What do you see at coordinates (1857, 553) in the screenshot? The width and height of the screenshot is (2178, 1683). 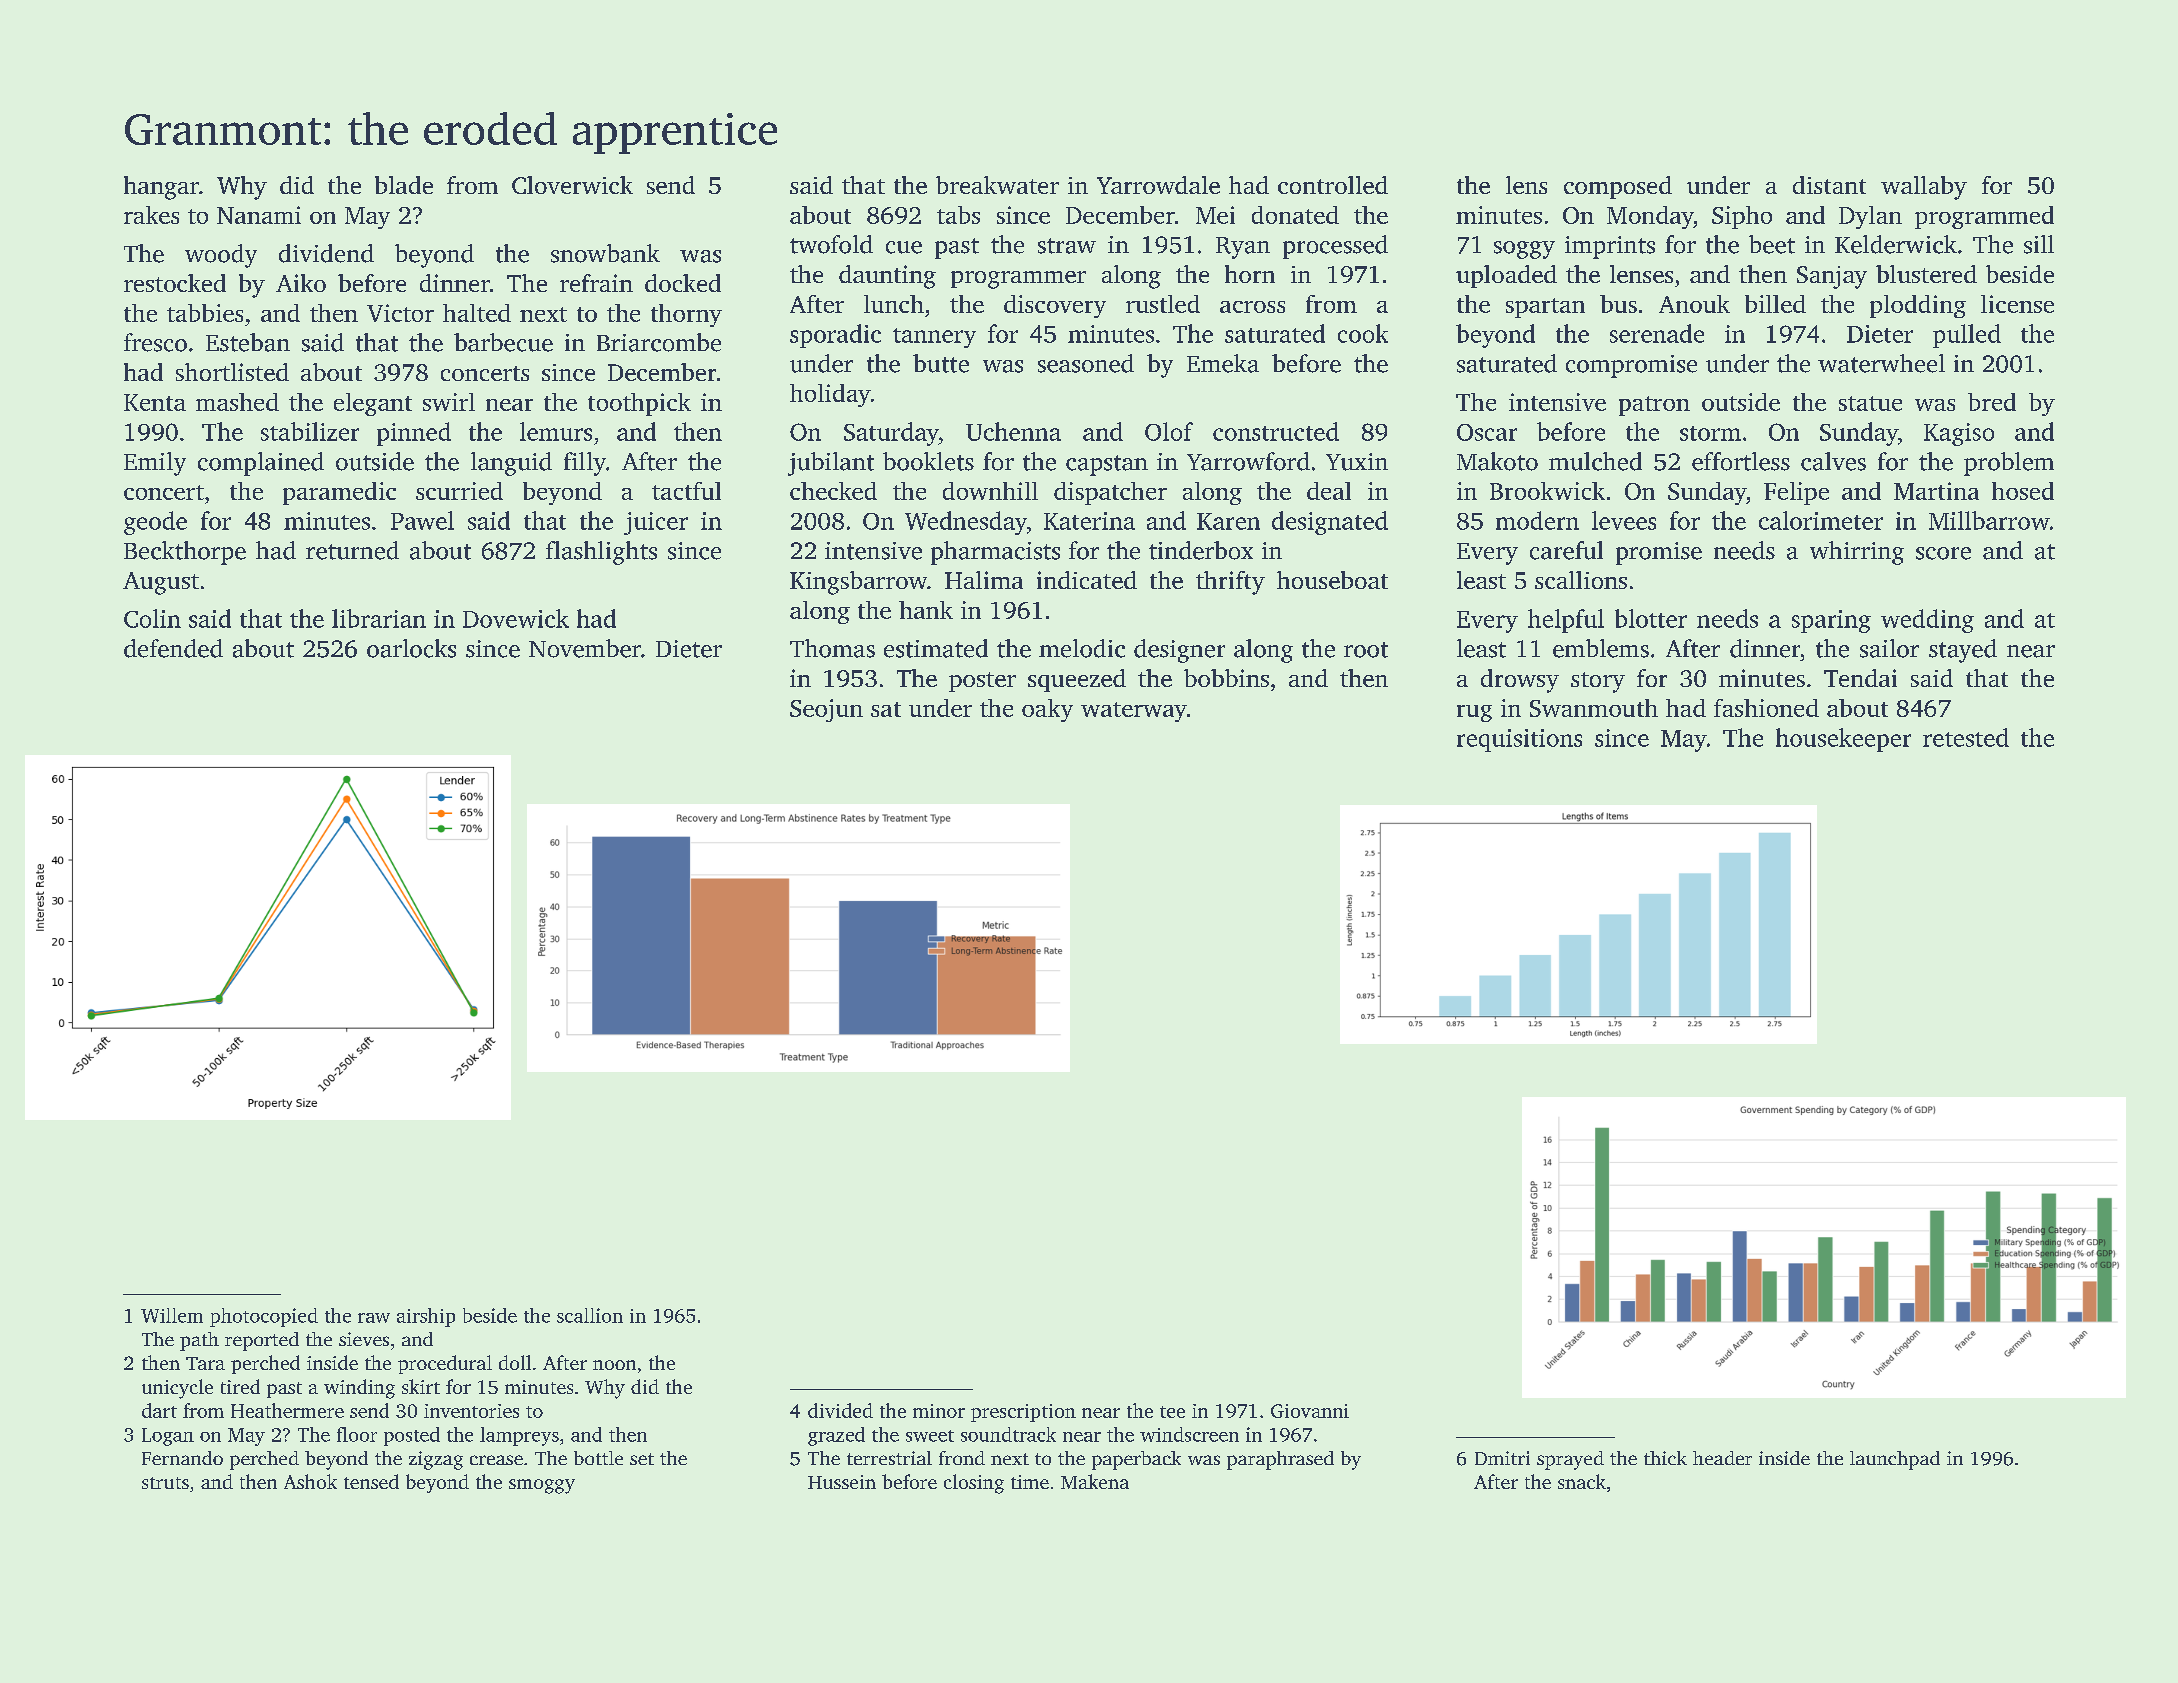 I see `whirring` at bounding box center [1857, 553].
